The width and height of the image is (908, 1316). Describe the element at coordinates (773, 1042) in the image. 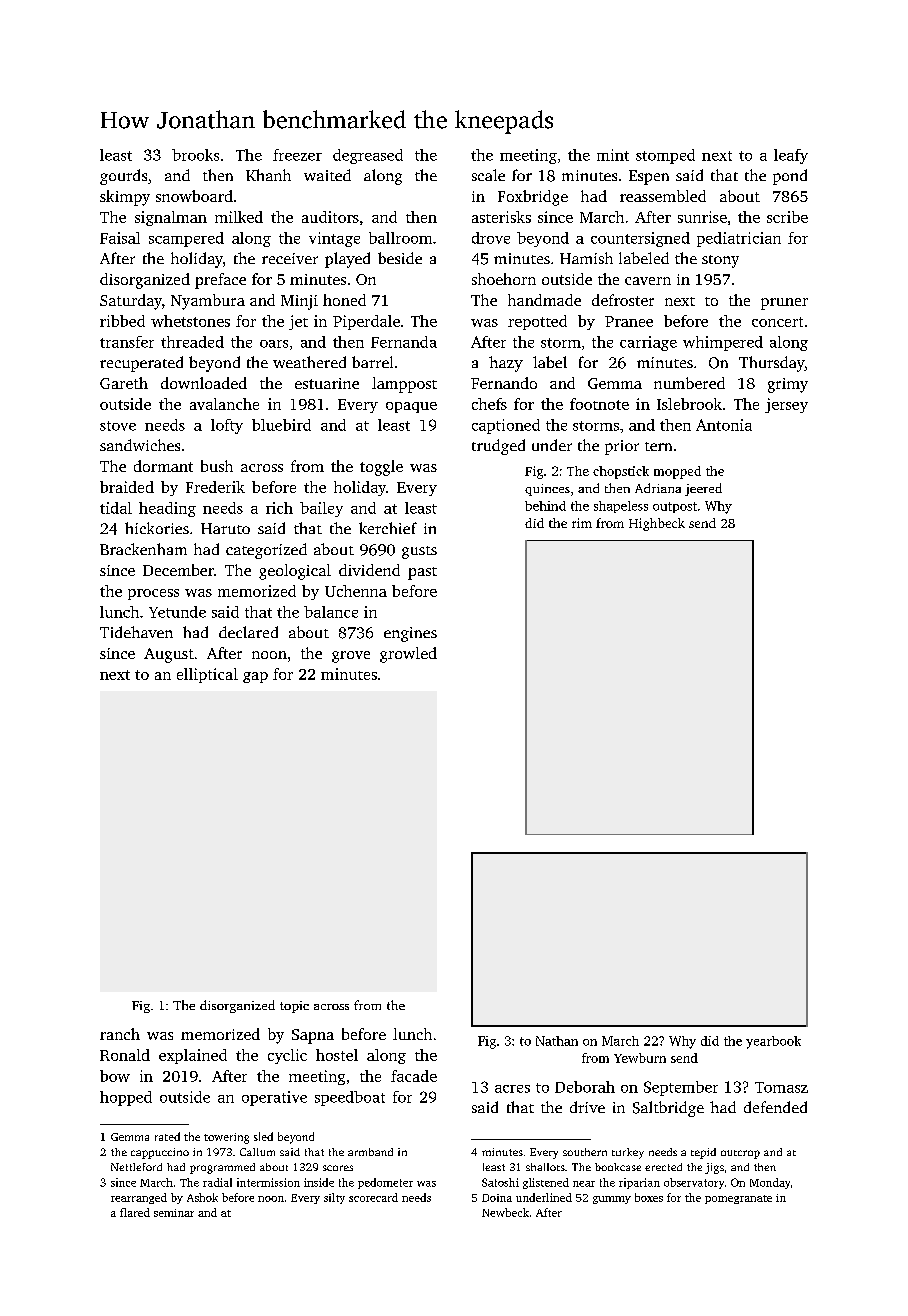

I see `yearbook` at that location.
